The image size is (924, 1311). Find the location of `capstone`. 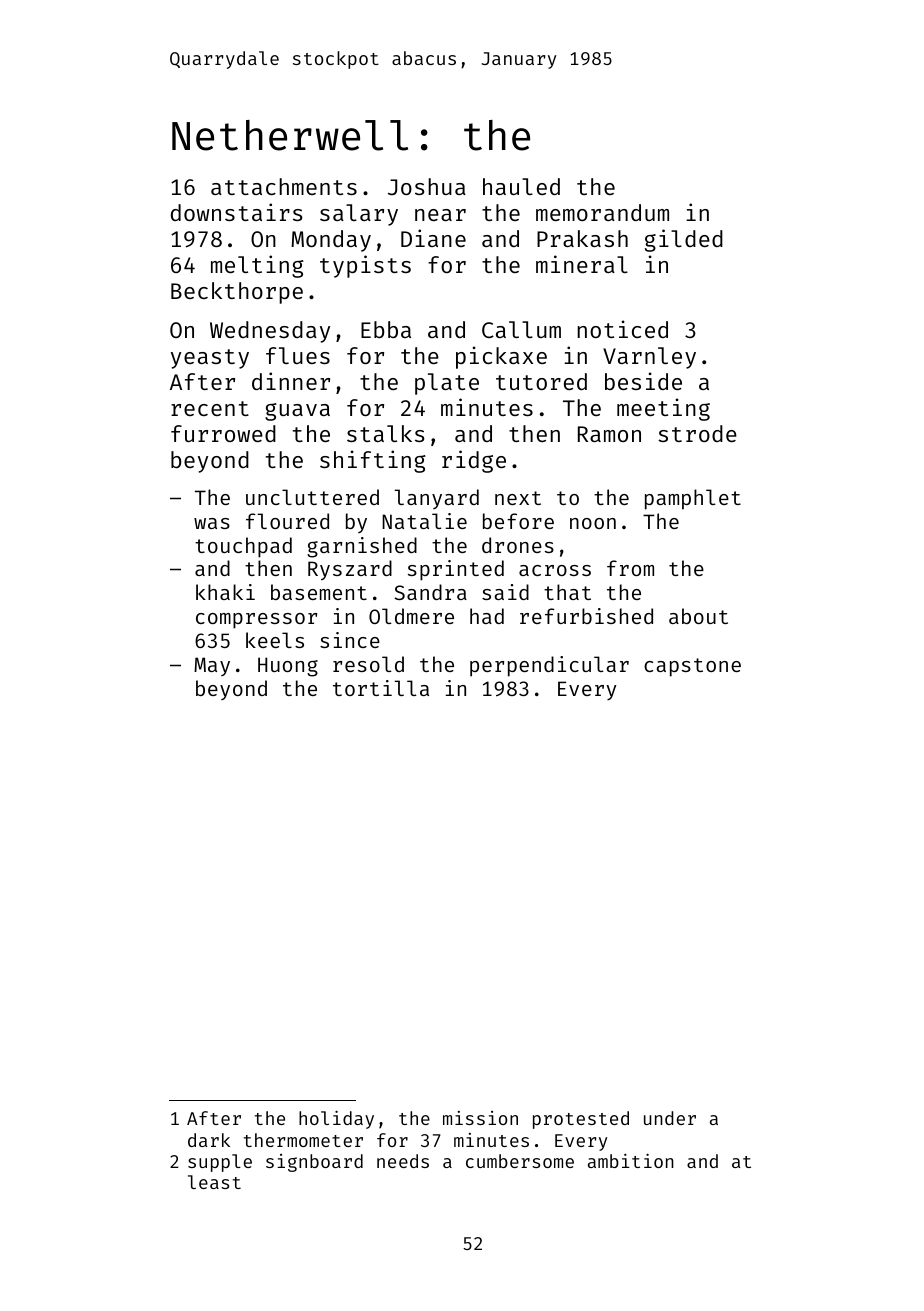

capstone is located at coordinates (692, 667).
